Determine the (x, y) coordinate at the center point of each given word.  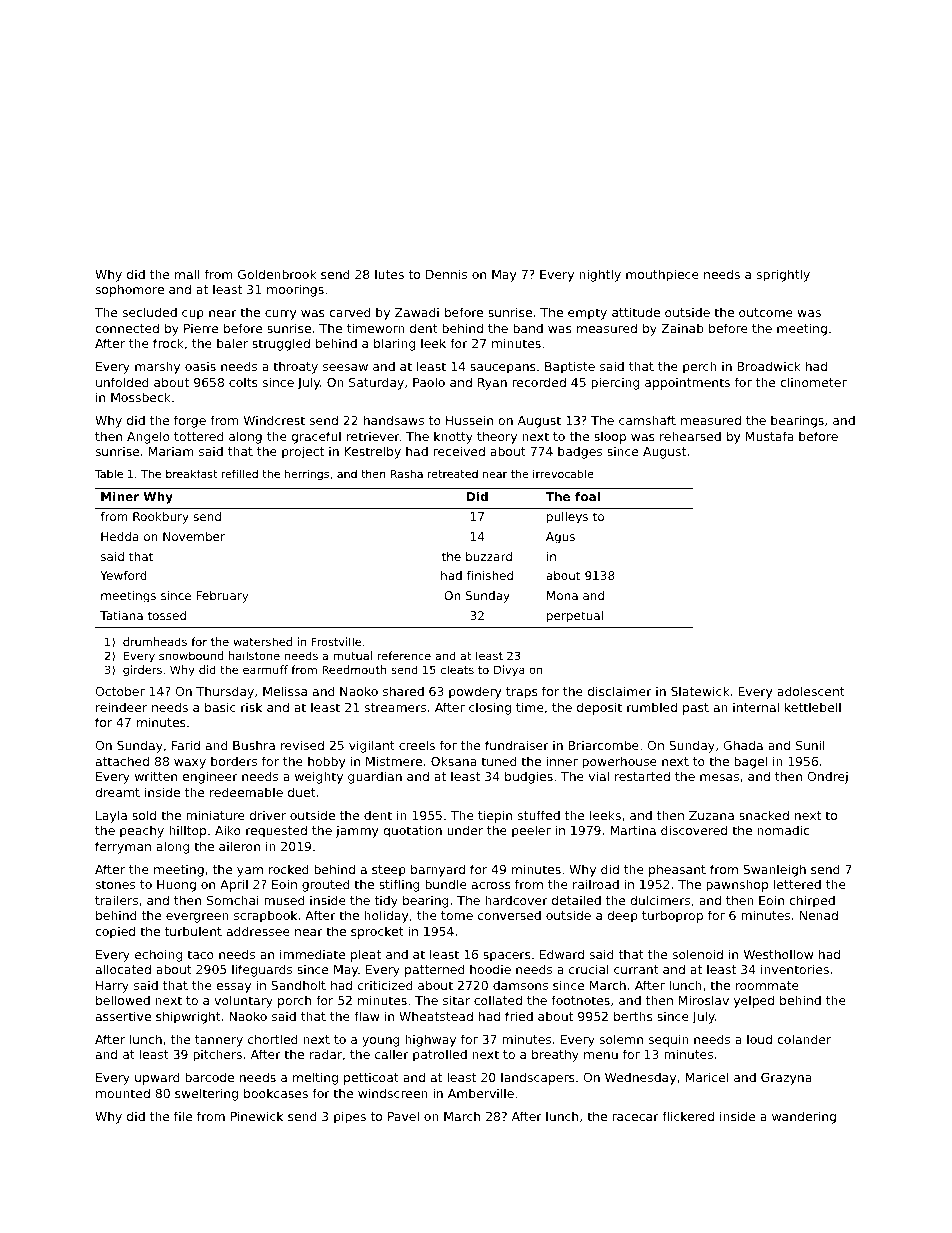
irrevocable (563, 473)
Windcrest (274, 420)
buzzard (489, 556)
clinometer (813, 382)
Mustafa (770, 436)
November (194, 536)
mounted (123, 1093)
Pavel (403, 1116)
